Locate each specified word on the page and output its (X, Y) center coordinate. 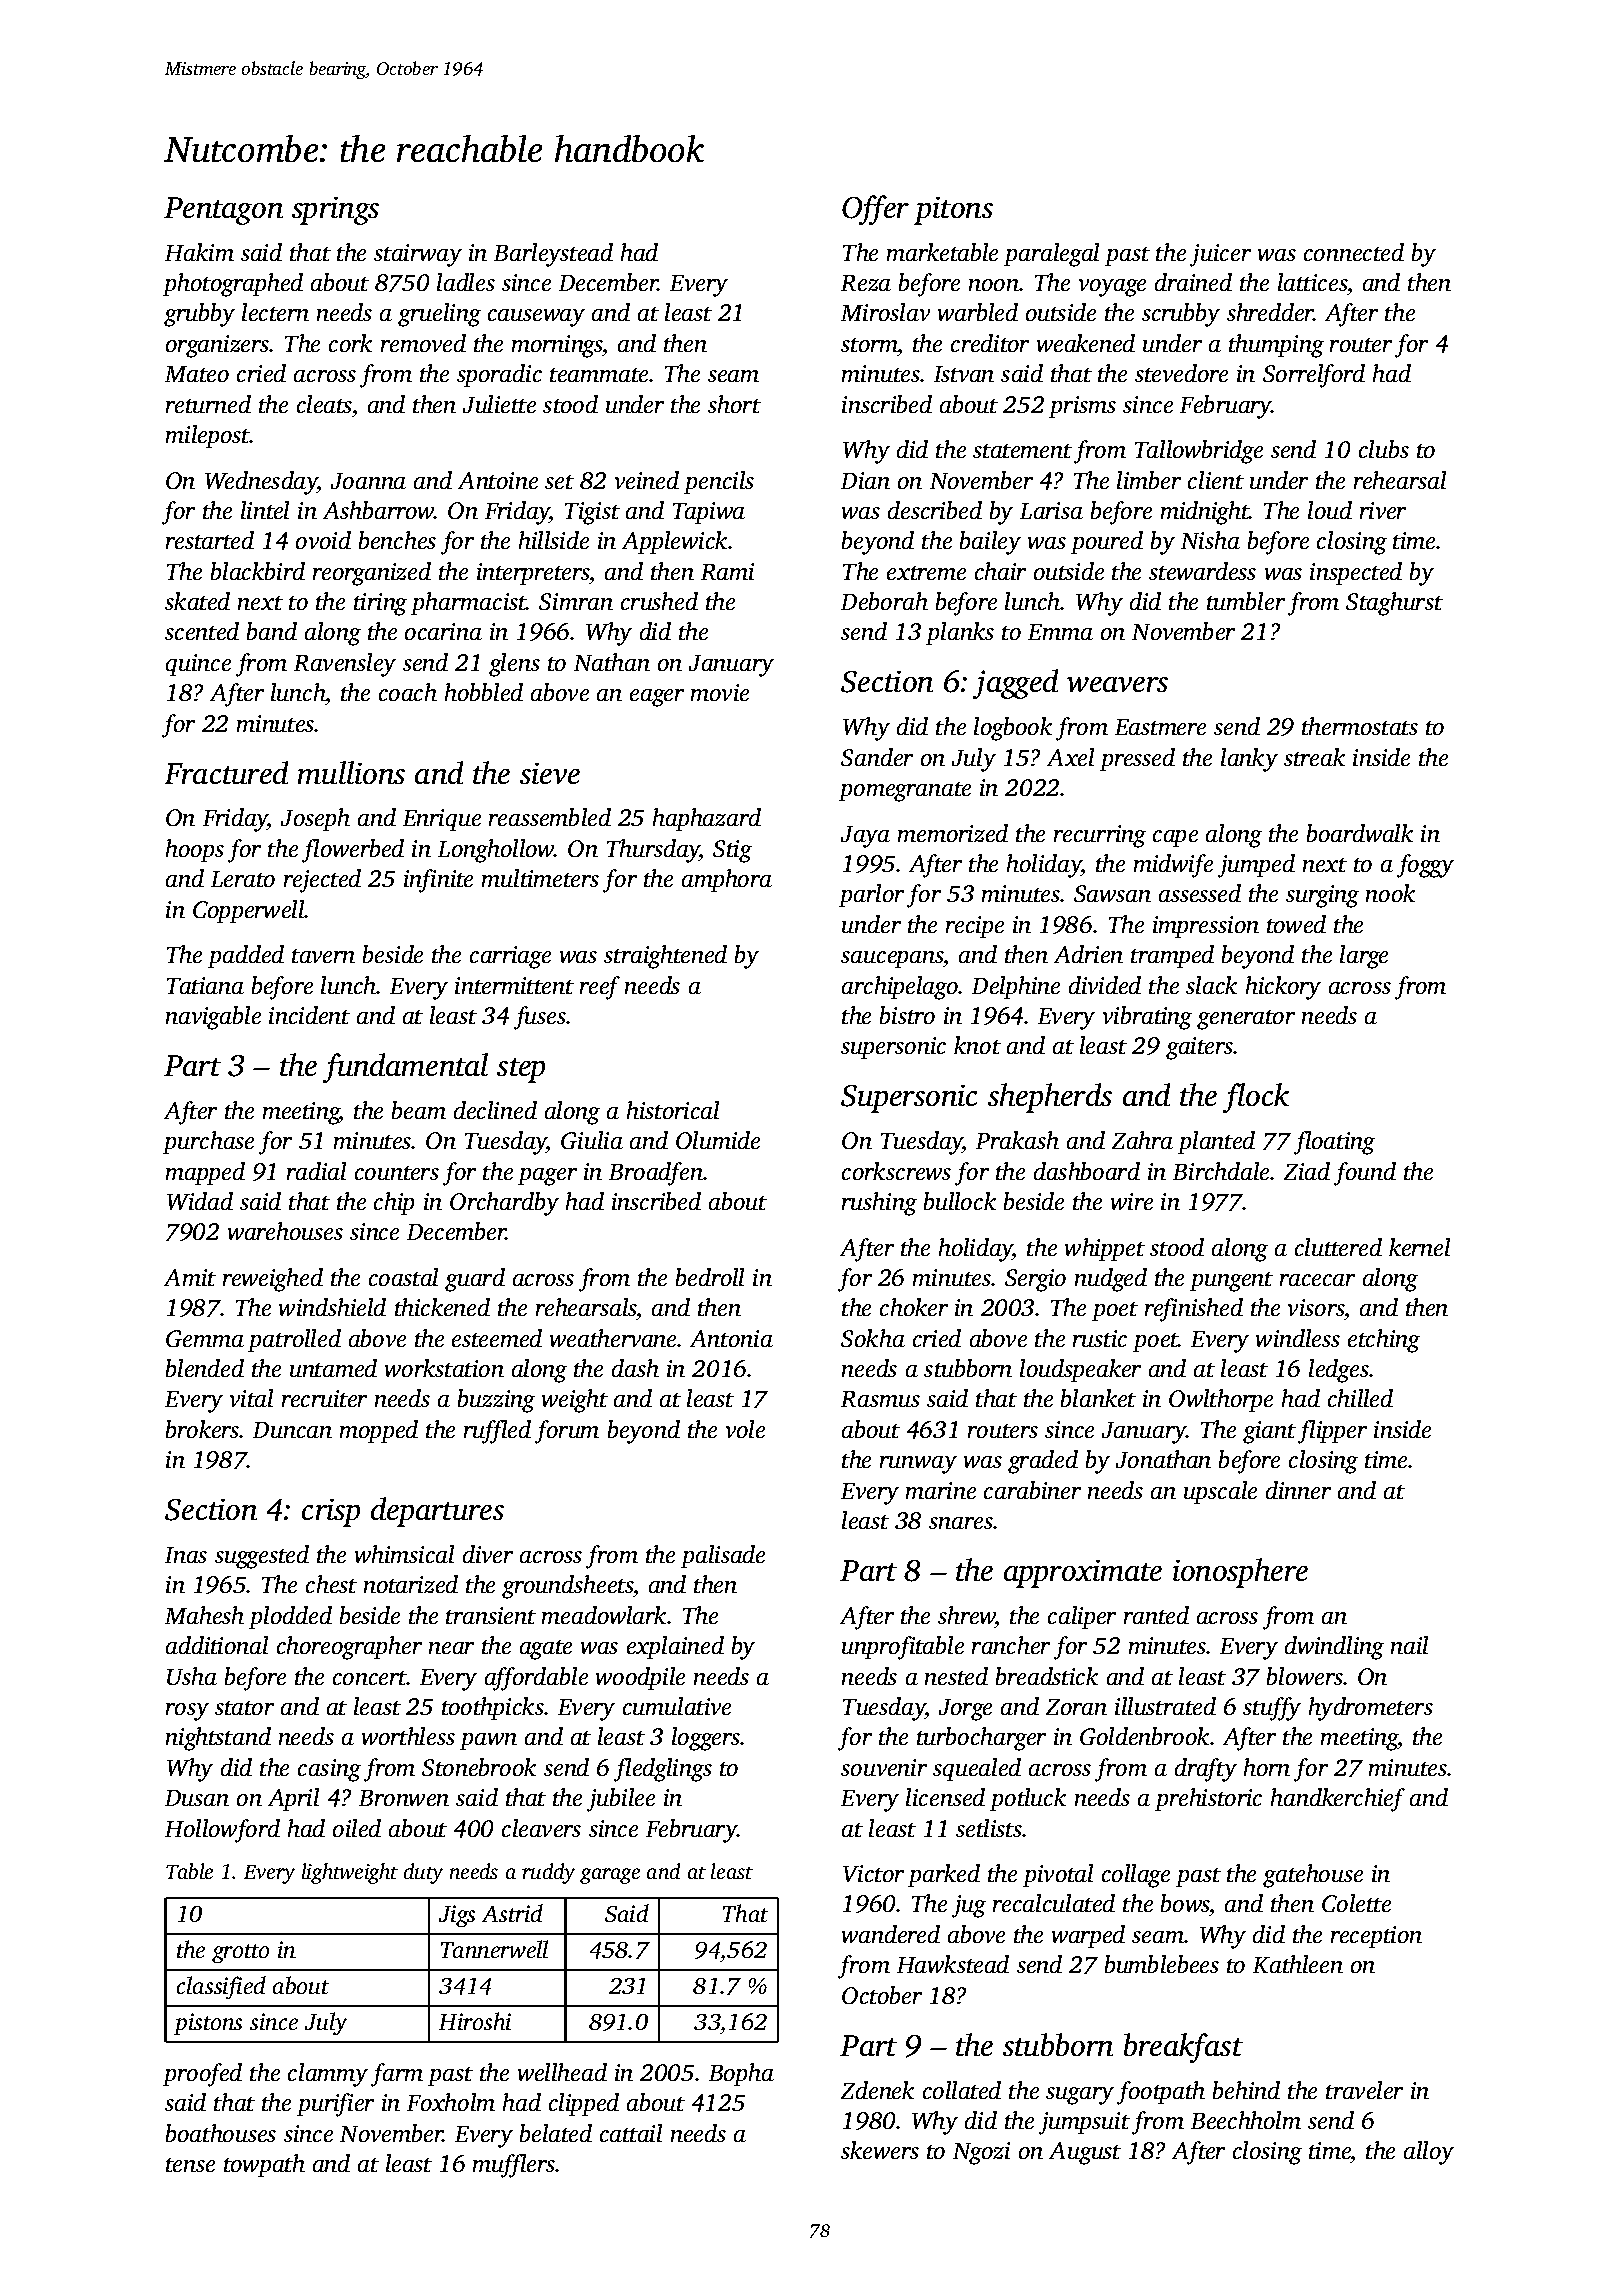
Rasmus (880, 1399)
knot (977, 1045)
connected (1354, 252)
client (1216, 480)
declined (495, 1110)
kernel (1419, 1247)
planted (1216, 1142)
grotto (240, 1953)
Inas (186, 1555)
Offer (875, 210)
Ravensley (345, 665)
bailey (990, 543)
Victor (873, 1873)
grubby (199, 315)
